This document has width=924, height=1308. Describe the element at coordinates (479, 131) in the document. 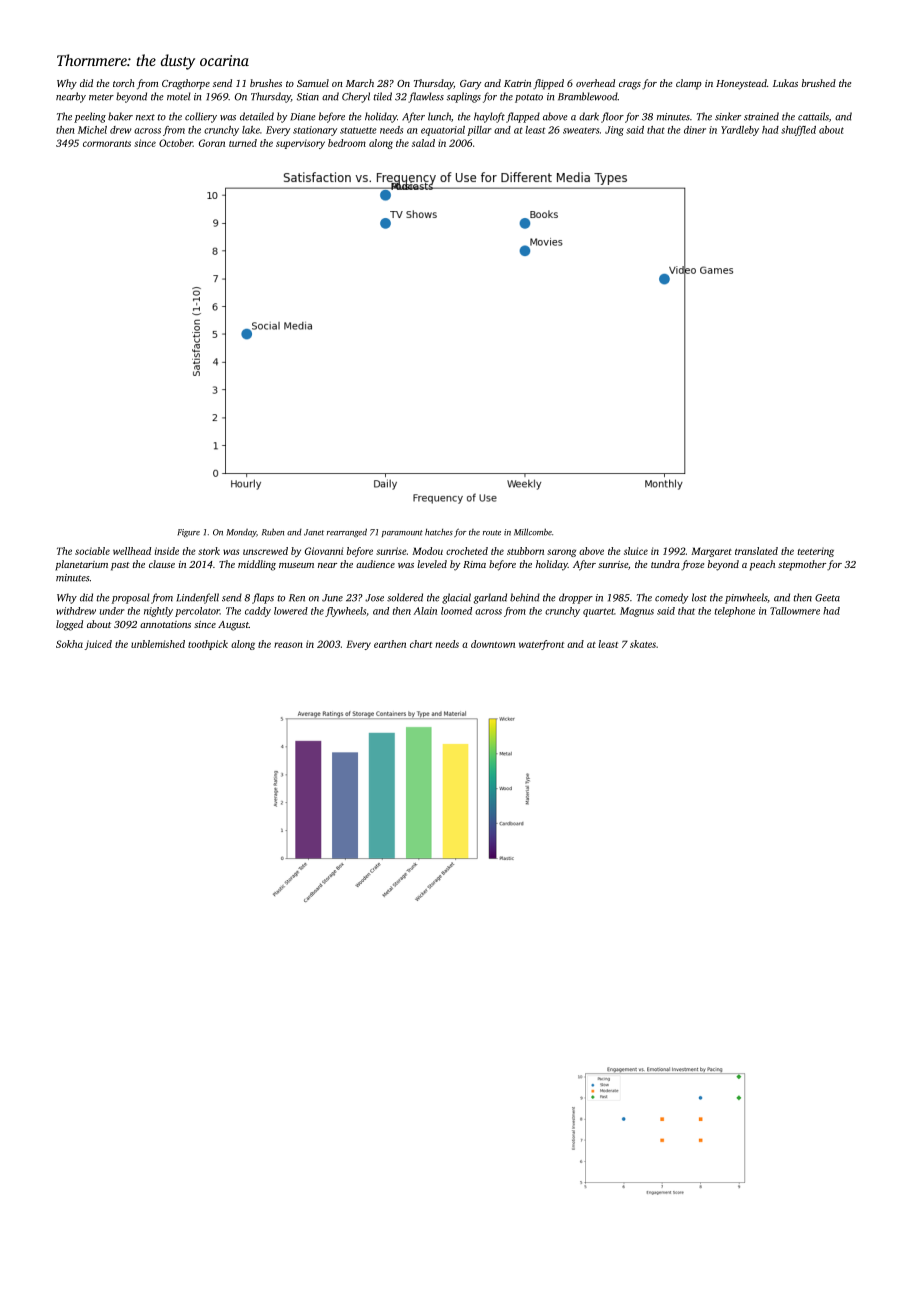

I see `pillar` at that location.
